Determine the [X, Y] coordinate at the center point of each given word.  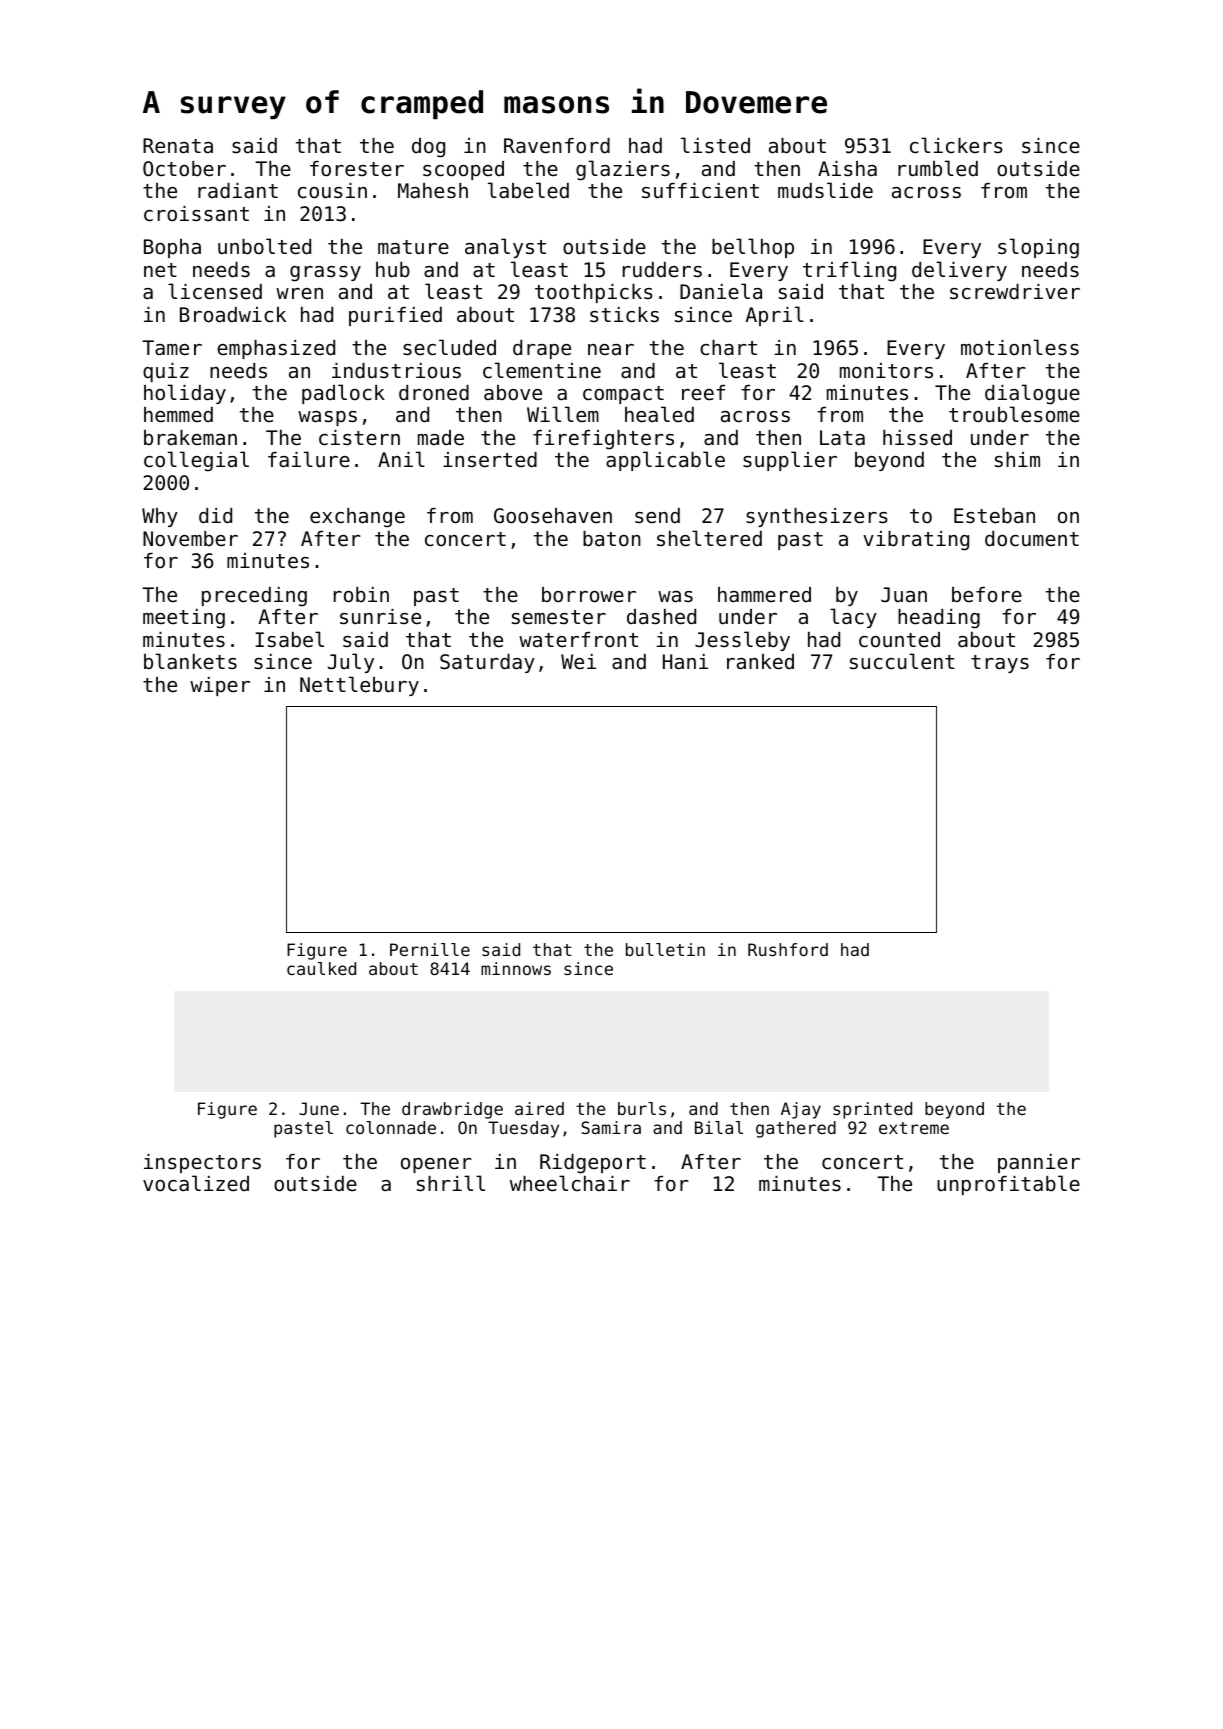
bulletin [665, 949]
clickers [956, 145]
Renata [178, 146]
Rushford [788, 949]
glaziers [623, 170]
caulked [321, 968]
